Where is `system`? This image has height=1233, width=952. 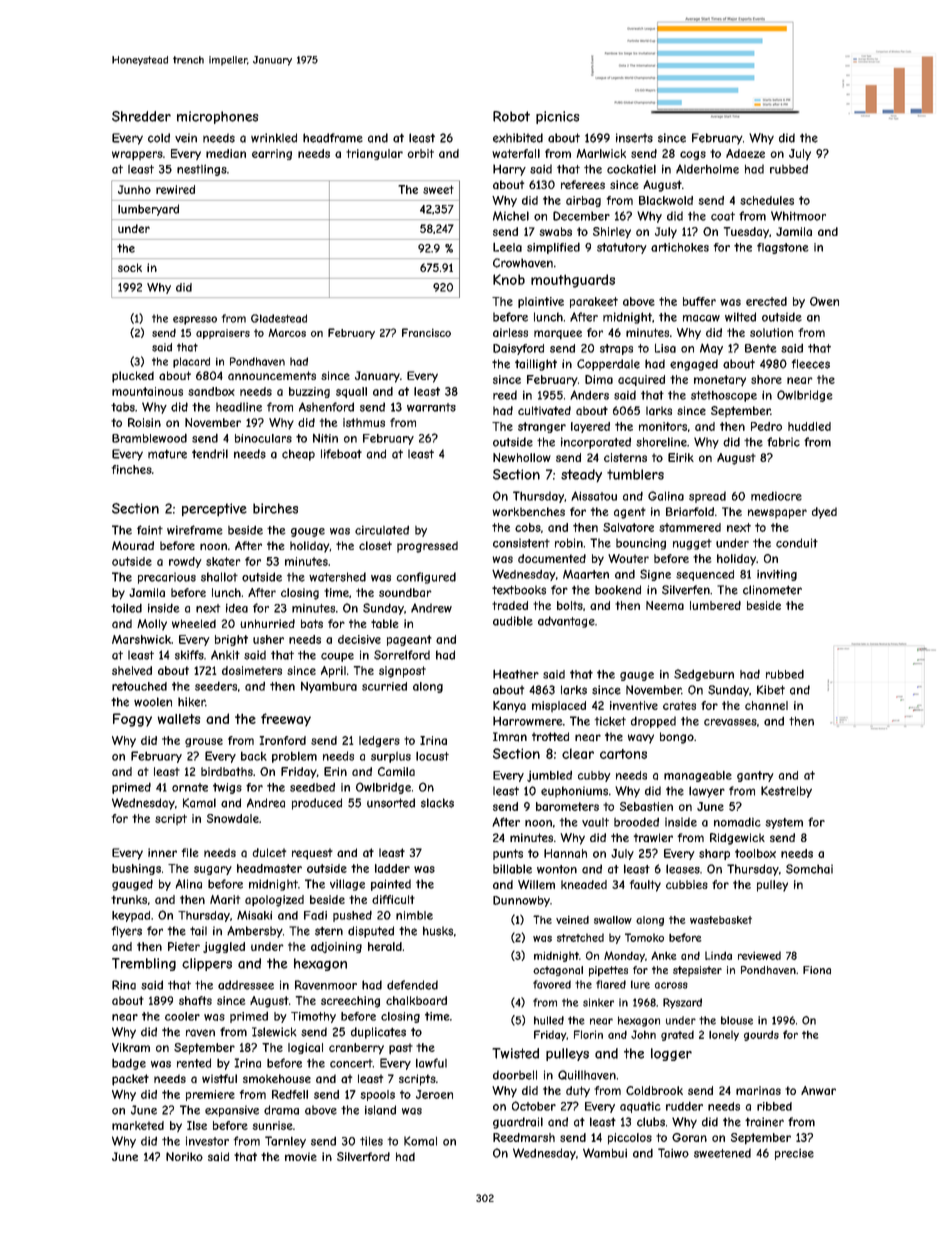
system is located at coordinates (784, 823).
